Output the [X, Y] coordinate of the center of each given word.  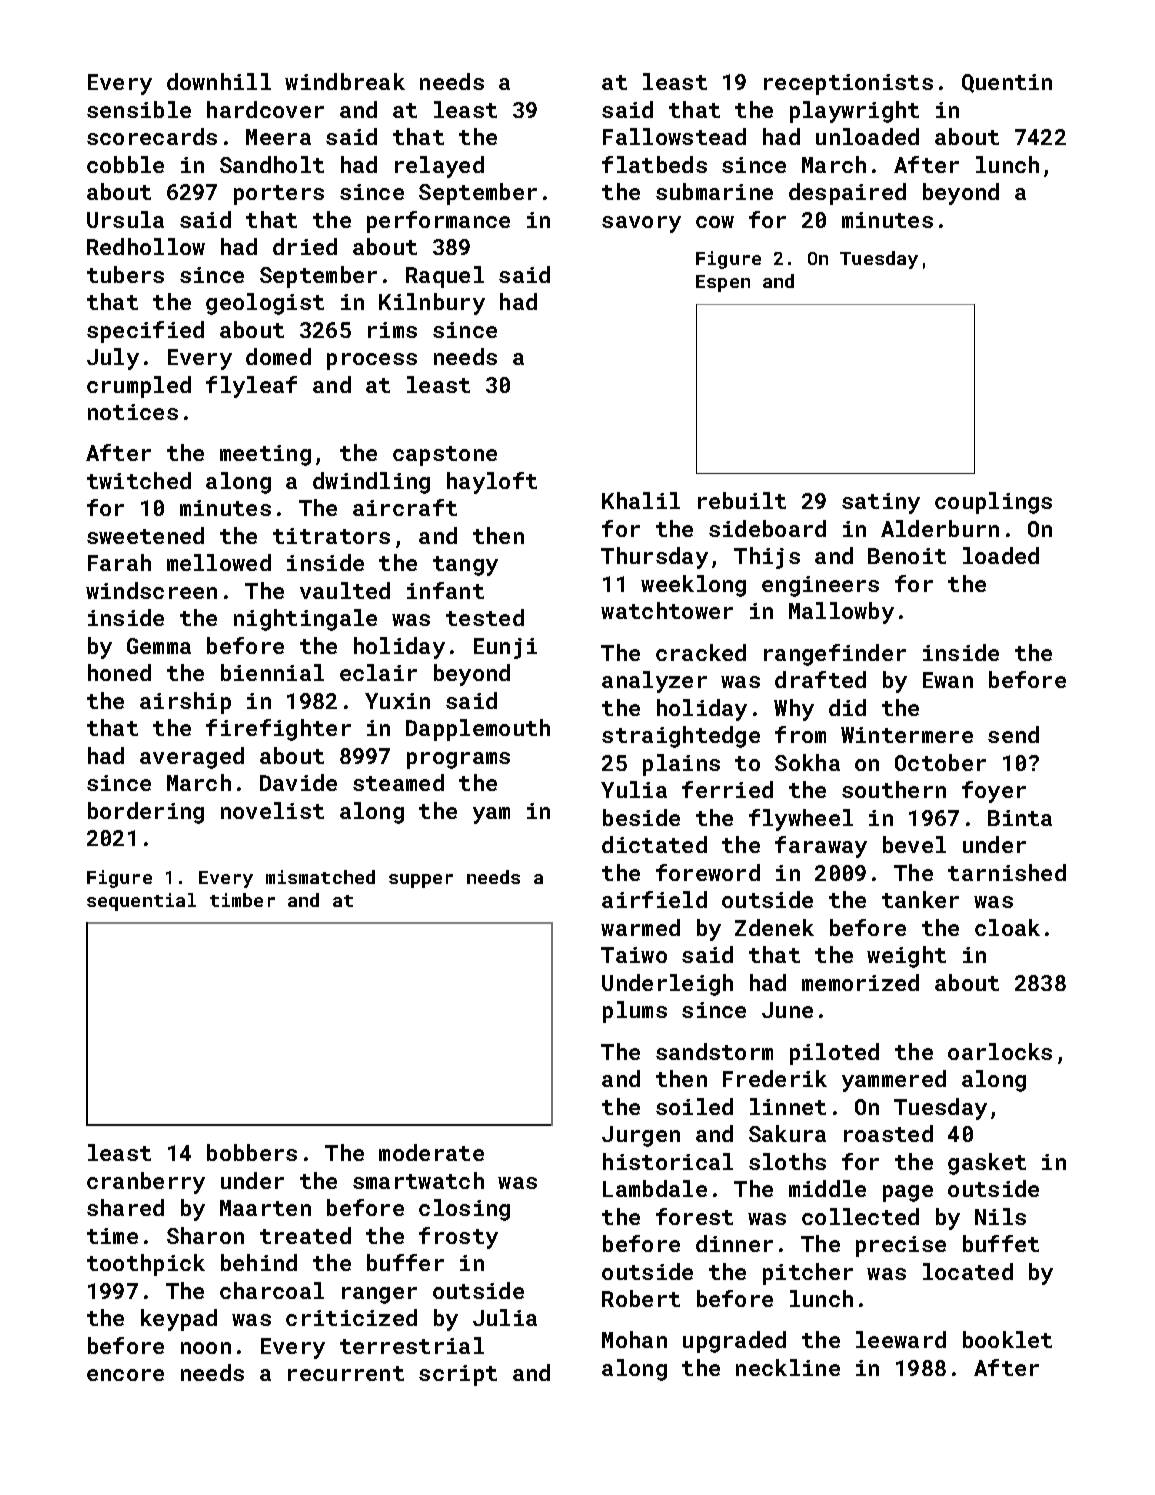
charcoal [272, 1290]
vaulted [345, 590]
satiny [881, 503]
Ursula [125, 219]
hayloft [492, 483]
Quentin [1007, 83]
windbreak [345, 81]
